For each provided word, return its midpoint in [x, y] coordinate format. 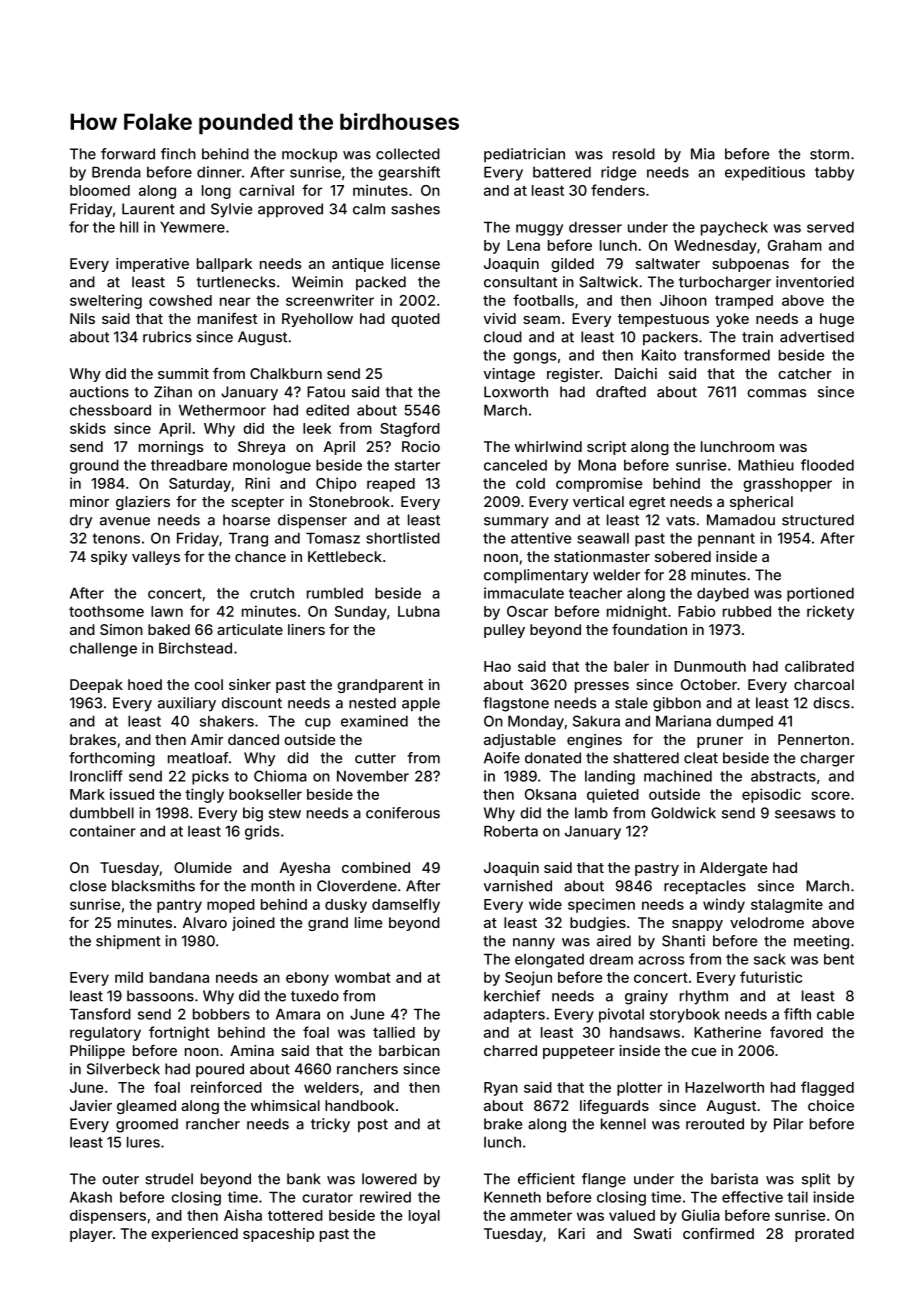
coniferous [403, 813]
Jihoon [683, 300]
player [91, 1235]
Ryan [501, 1089]
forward [128, 154]
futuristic [771, 977]
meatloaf [198, 758]
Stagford [410, 429]
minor [89, 501]
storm [829, 154]
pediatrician [524, 155]
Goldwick [683, 813]
